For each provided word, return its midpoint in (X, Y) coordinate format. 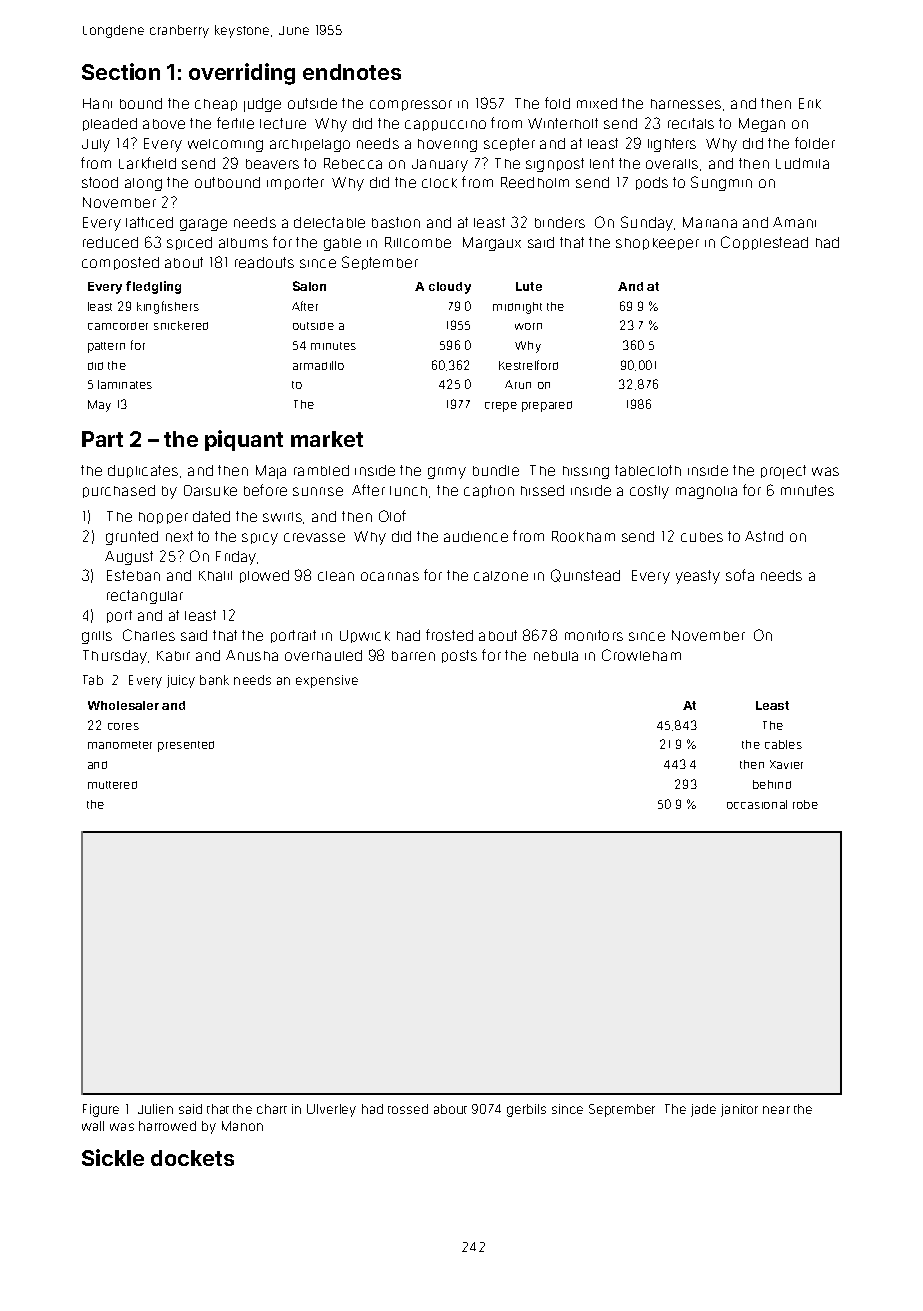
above (164, 124)
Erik (810, 103)
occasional (757, 804)
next (179, 536)
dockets (192, 1158)
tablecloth (648, 470)
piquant (244, 440)
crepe (501, 407)
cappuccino (445, 125)
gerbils (526, 1110)
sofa (740, 575)
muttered (112, 785)
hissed (542, 490)
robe (805, 804)
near (776, 1110)
